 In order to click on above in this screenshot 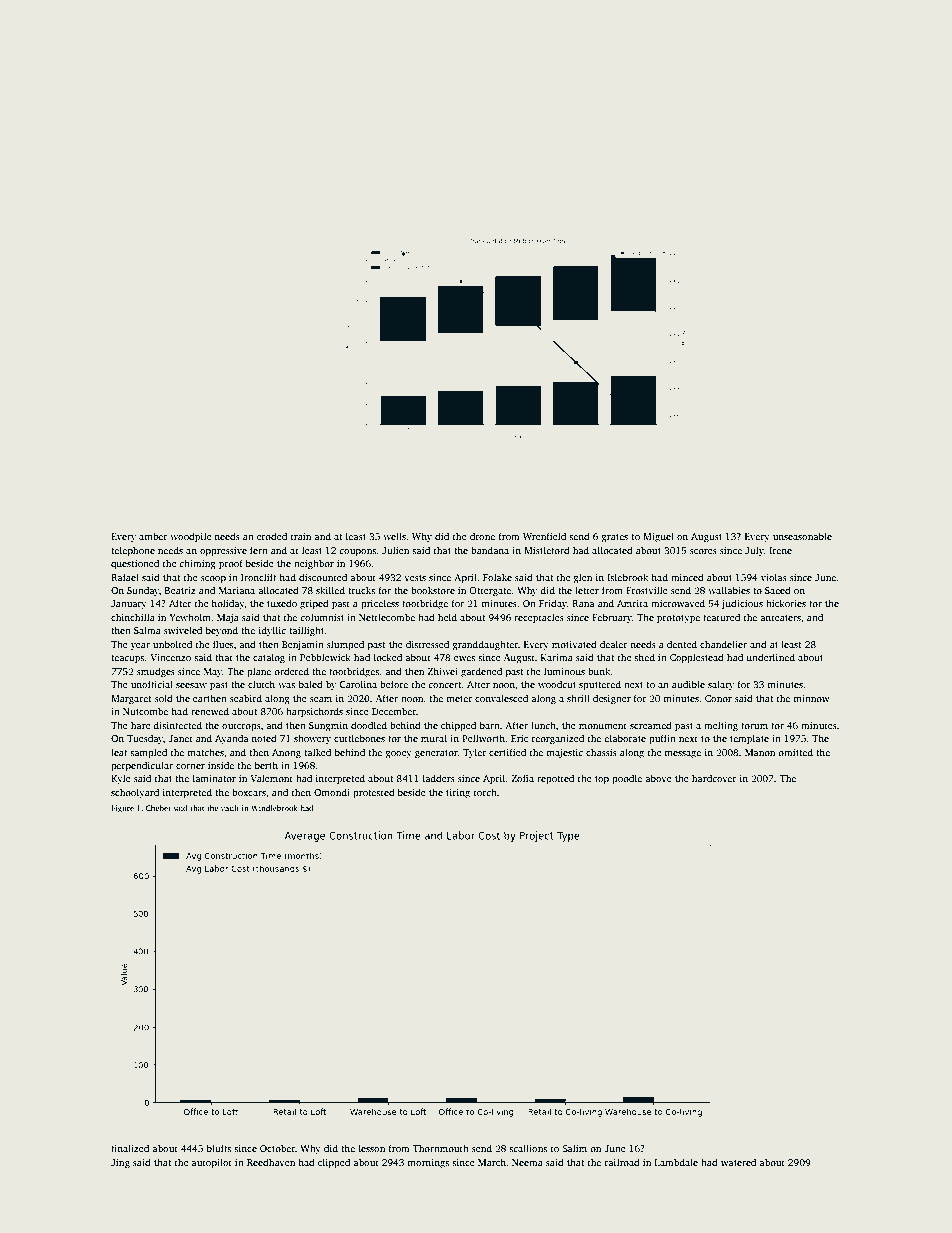, I will do `click(658, 778)`.
